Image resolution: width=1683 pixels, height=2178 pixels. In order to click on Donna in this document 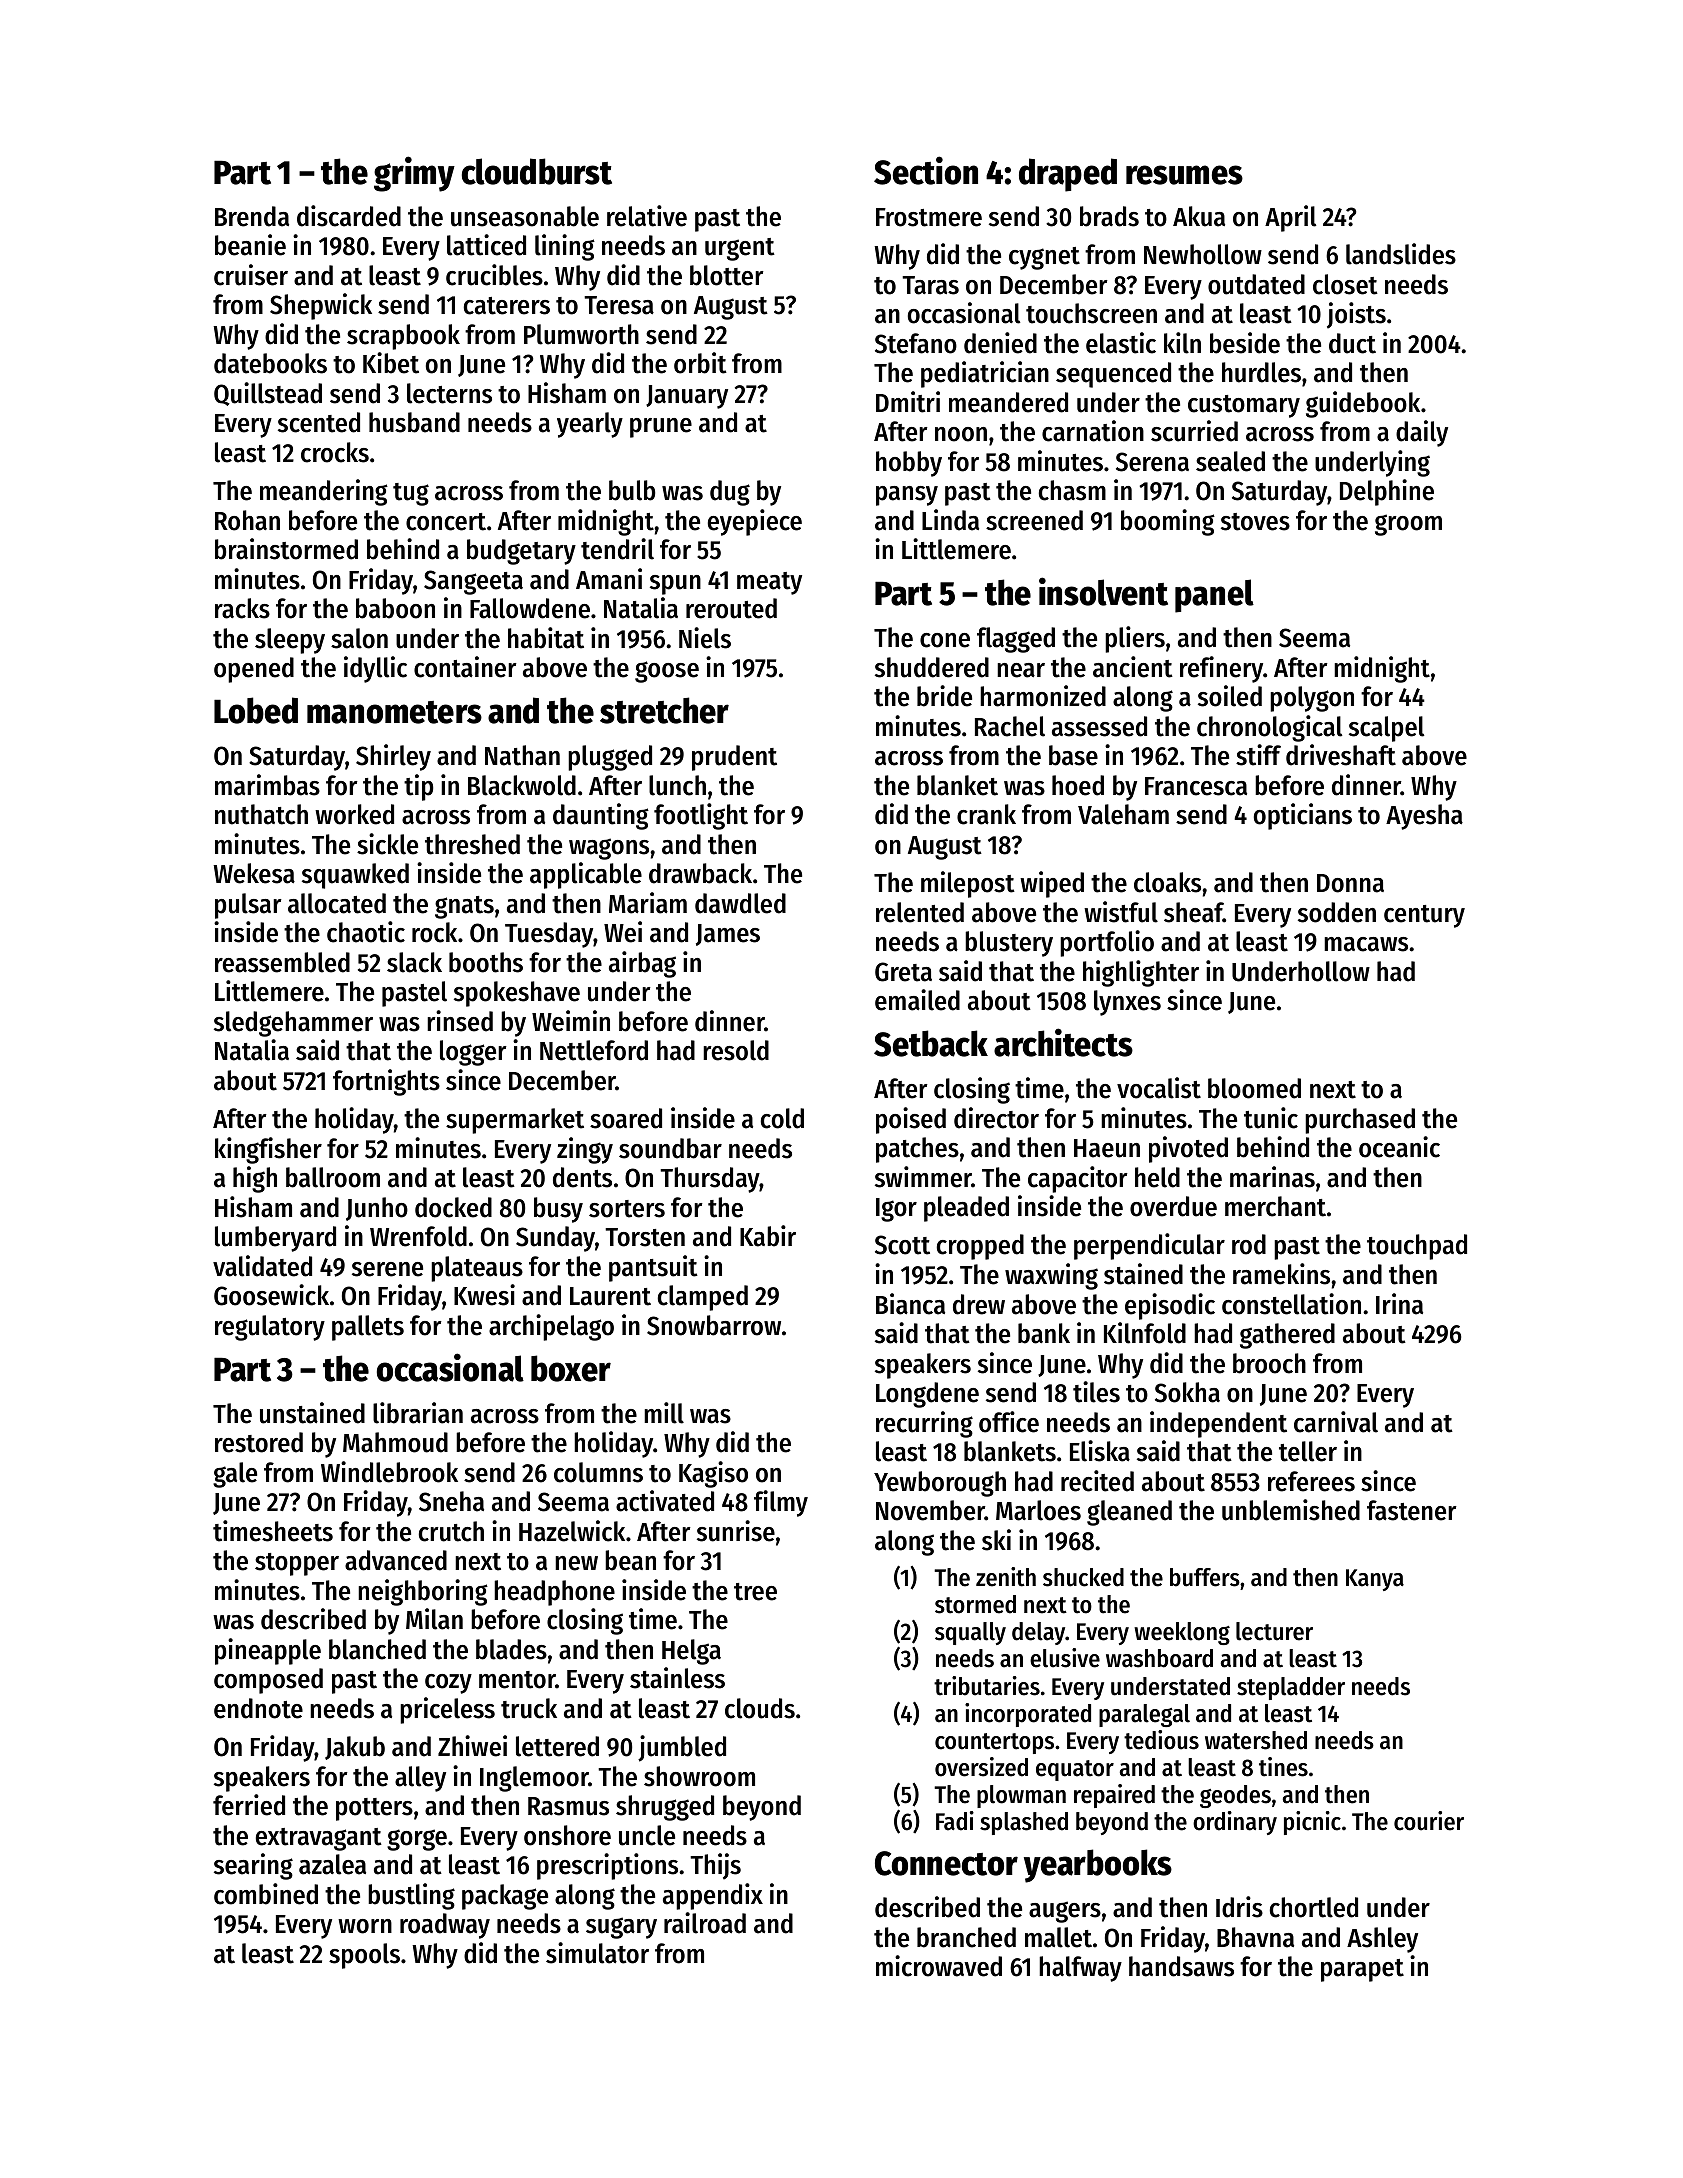, I will do `click(1350, 883)`.
